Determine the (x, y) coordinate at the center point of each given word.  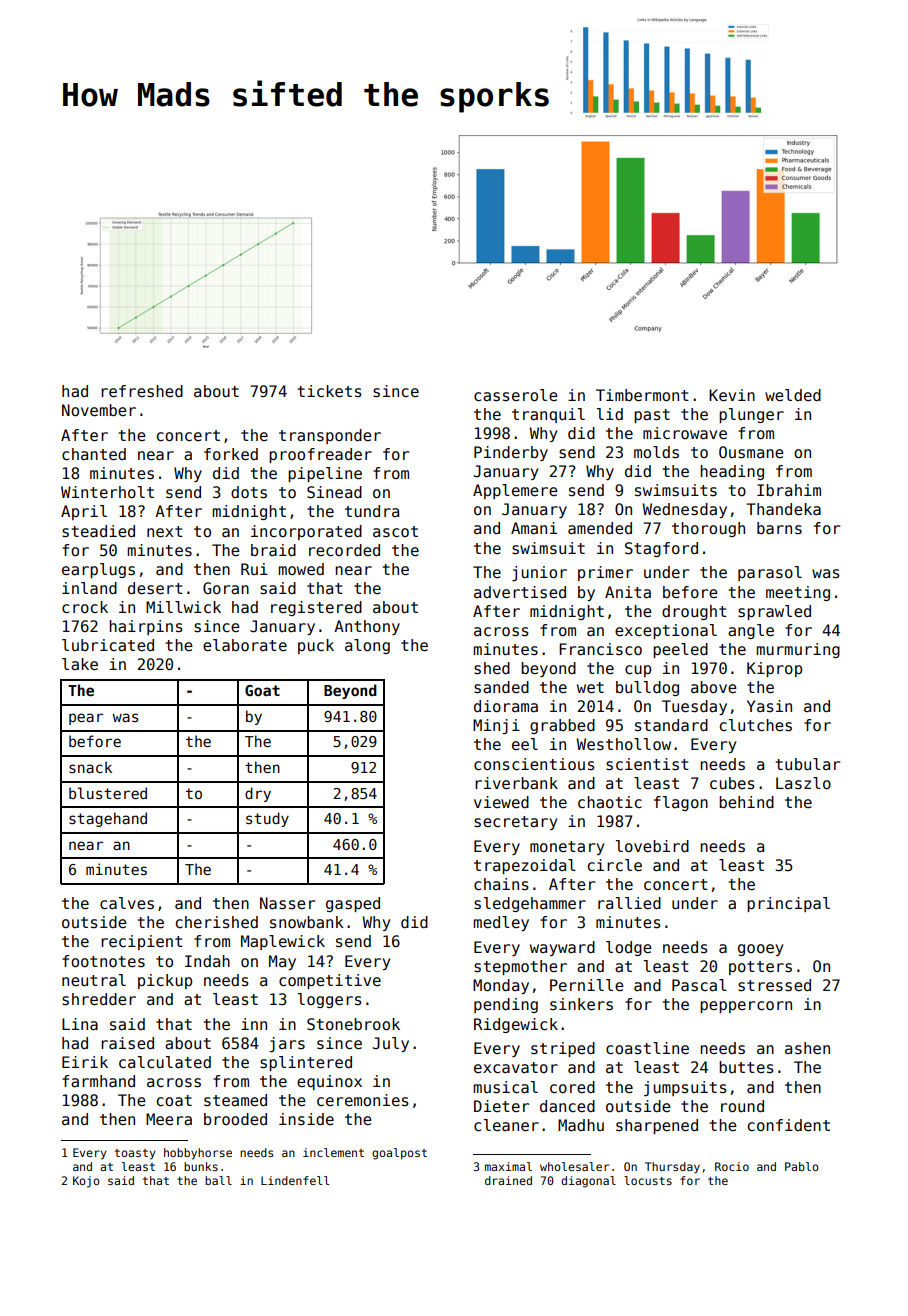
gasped (353, 904)
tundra (372, 511)
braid (273, 550)
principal (788, 904)
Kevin (732, 395)
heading (732, 472)
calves (127, 903)
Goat (262, 690)
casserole (516, 395)
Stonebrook (353, 1024)
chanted (94, 454)
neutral (94, 980)
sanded (501, 687)
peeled (680, 650)
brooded (235, 1119)
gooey (760, 950)
